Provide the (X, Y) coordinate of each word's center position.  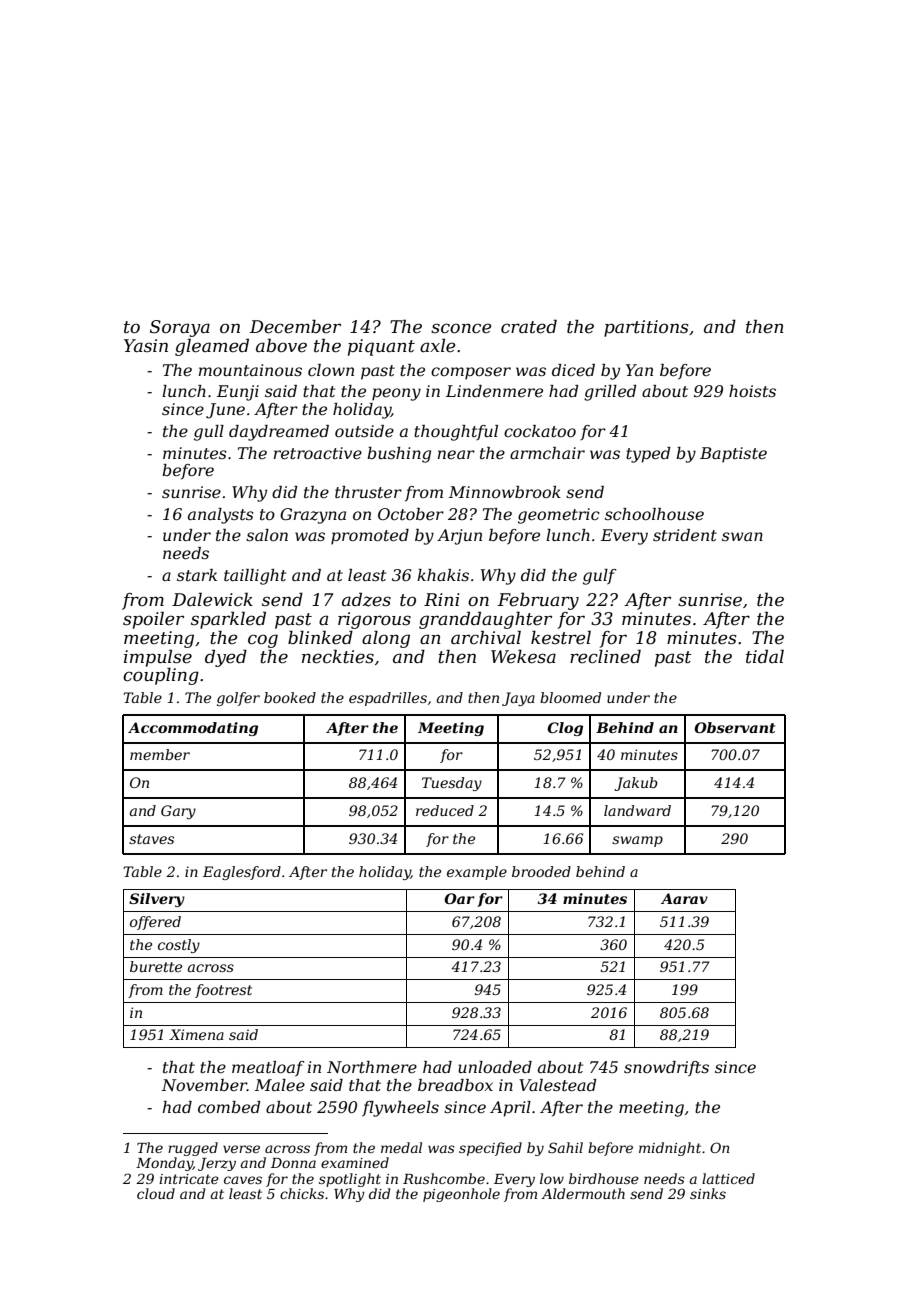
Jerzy (217, 1164)
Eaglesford (242, 873)
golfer (238, 699)
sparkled (228, 620)
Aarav (684, 898)
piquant (381, 347)
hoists (752, 391)
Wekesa (523, 657)
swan (742, 536)
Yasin (146, 345)
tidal (765, 656)
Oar (459, 898)
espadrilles (388, 699)
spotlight (350, 1180)
